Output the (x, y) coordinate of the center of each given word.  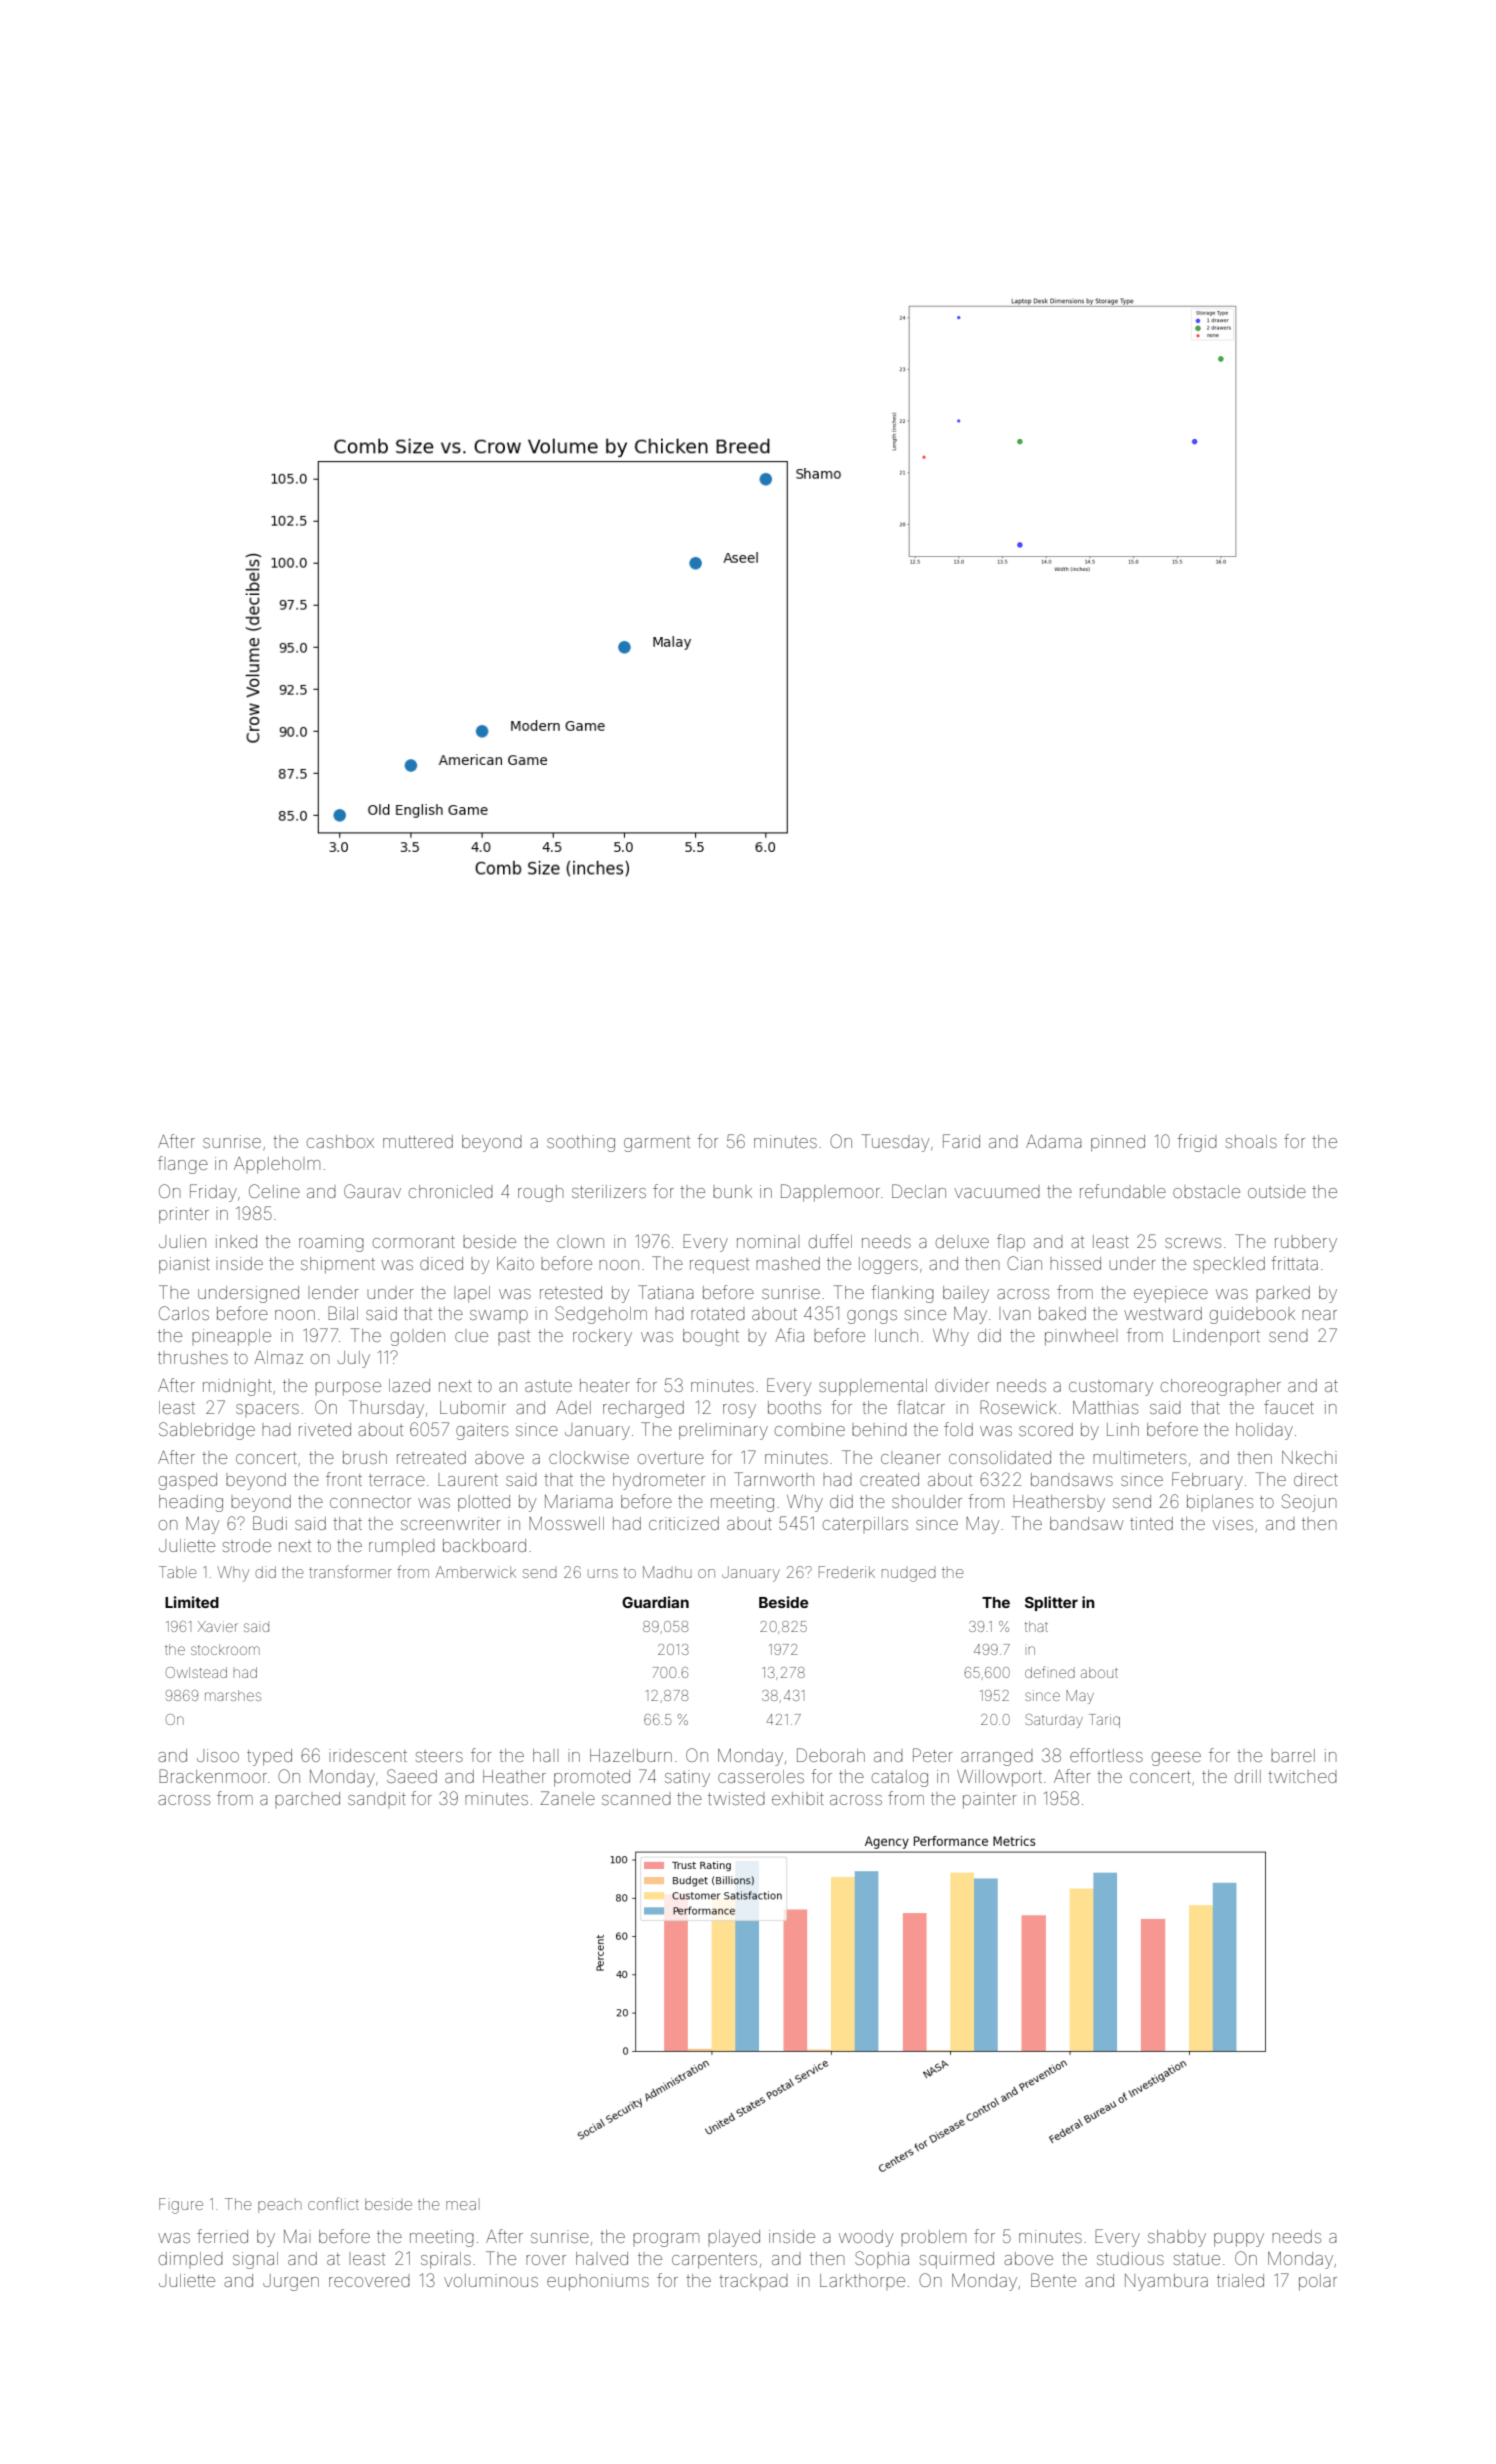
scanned (636, 1800)
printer (184, 1215)
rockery (602, 1337)
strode (247, 1545)
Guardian (655, 1602)
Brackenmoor (213, 1776)
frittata (1294, 1263)
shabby (1177, 2238)
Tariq (1104, 1721)
